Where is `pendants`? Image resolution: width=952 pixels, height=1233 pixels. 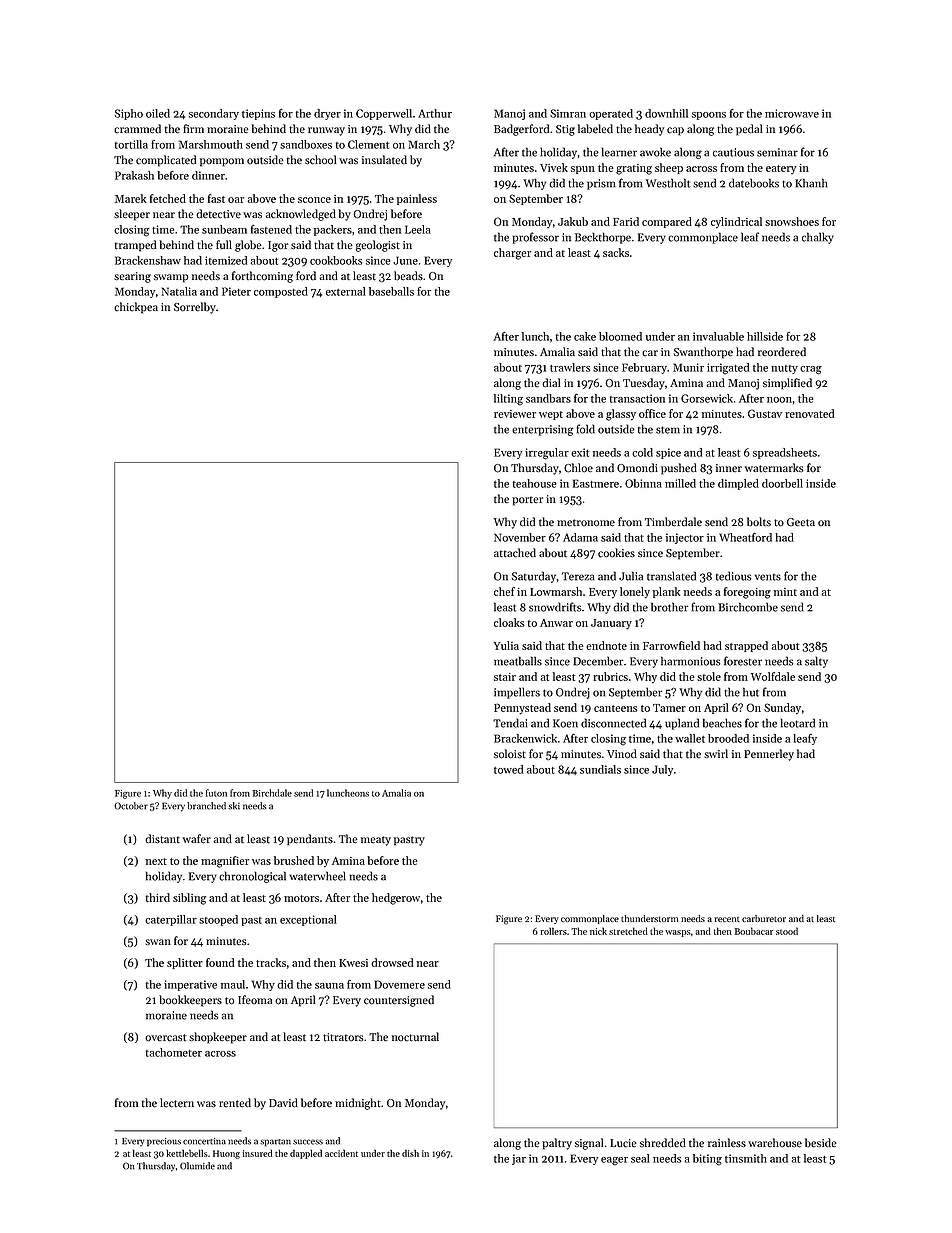
pendants is located at coordinates (310, 840).
